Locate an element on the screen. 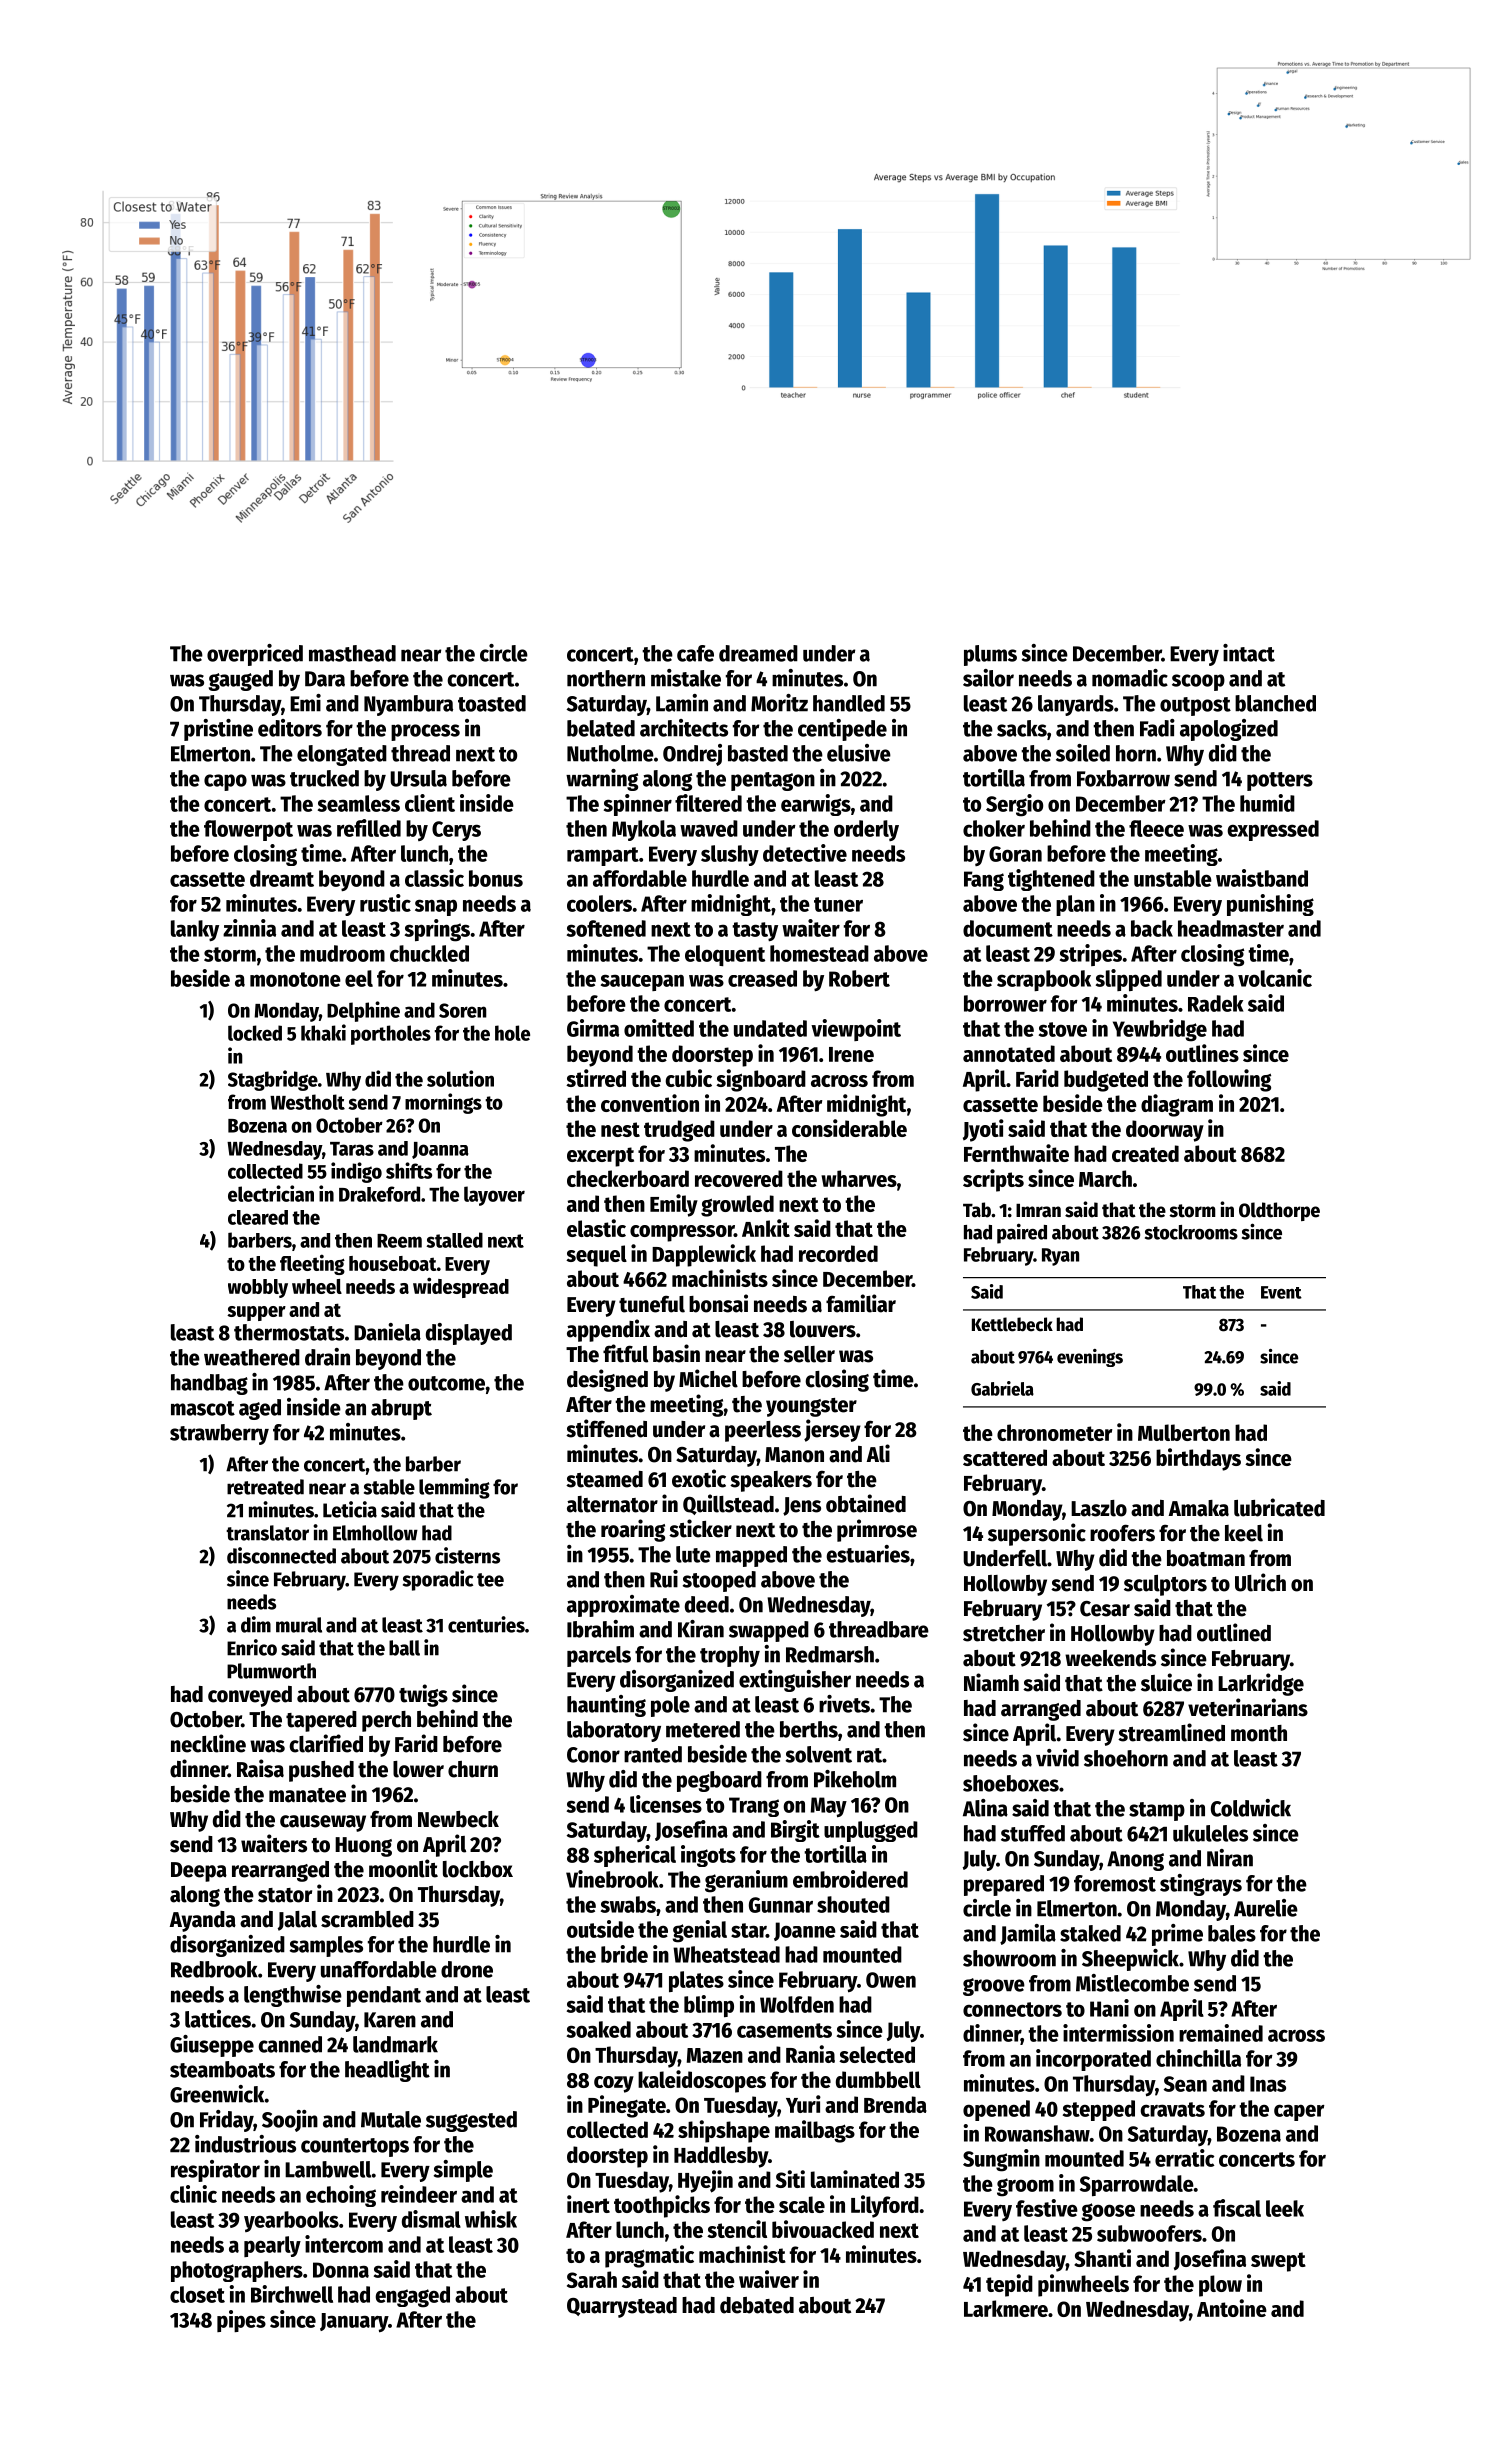 The image size is (1496, 2464). intercom is located at coordinates (344, 2244).
